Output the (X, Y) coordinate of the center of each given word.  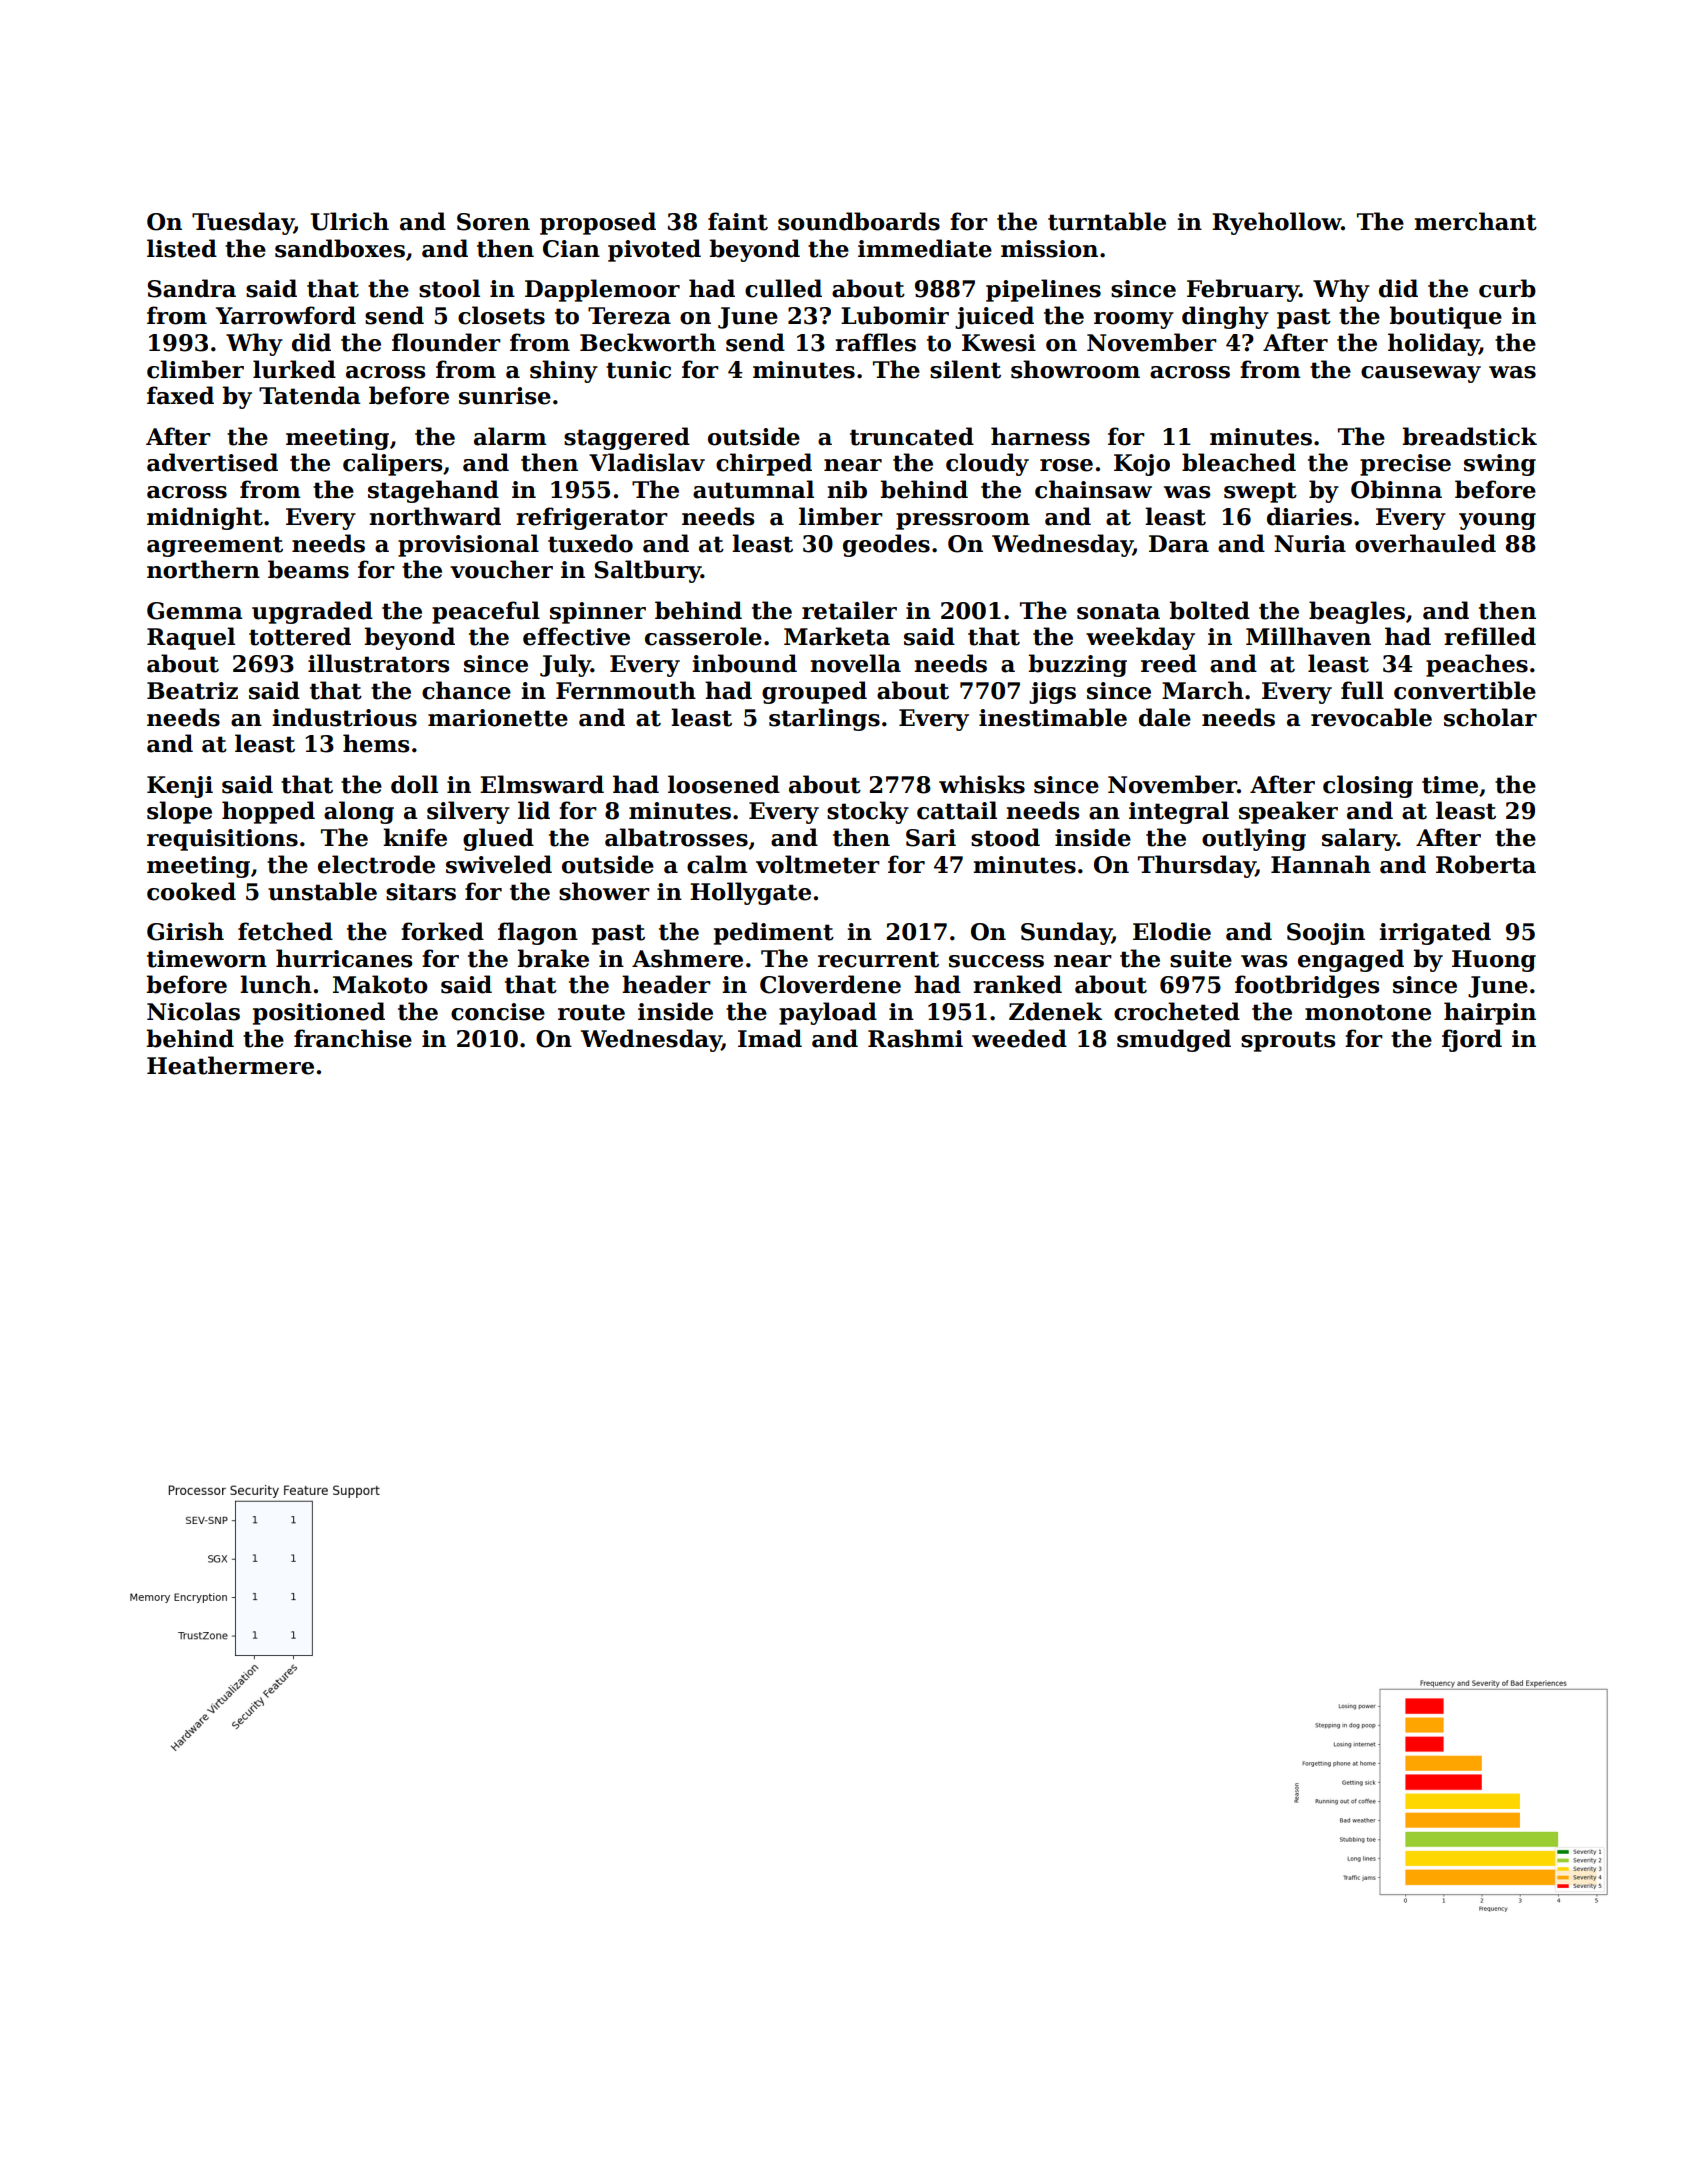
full (1362, 690)
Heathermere (230, 1065)
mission (1049, 249)
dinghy (1225, 317)
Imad (770, 1038)
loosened (724, 784)
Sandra (192, 288)
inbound (744, 663)
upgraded (312, 612)
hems (376, 743)
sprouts (1288, 1041)
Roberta (1486, 864)
